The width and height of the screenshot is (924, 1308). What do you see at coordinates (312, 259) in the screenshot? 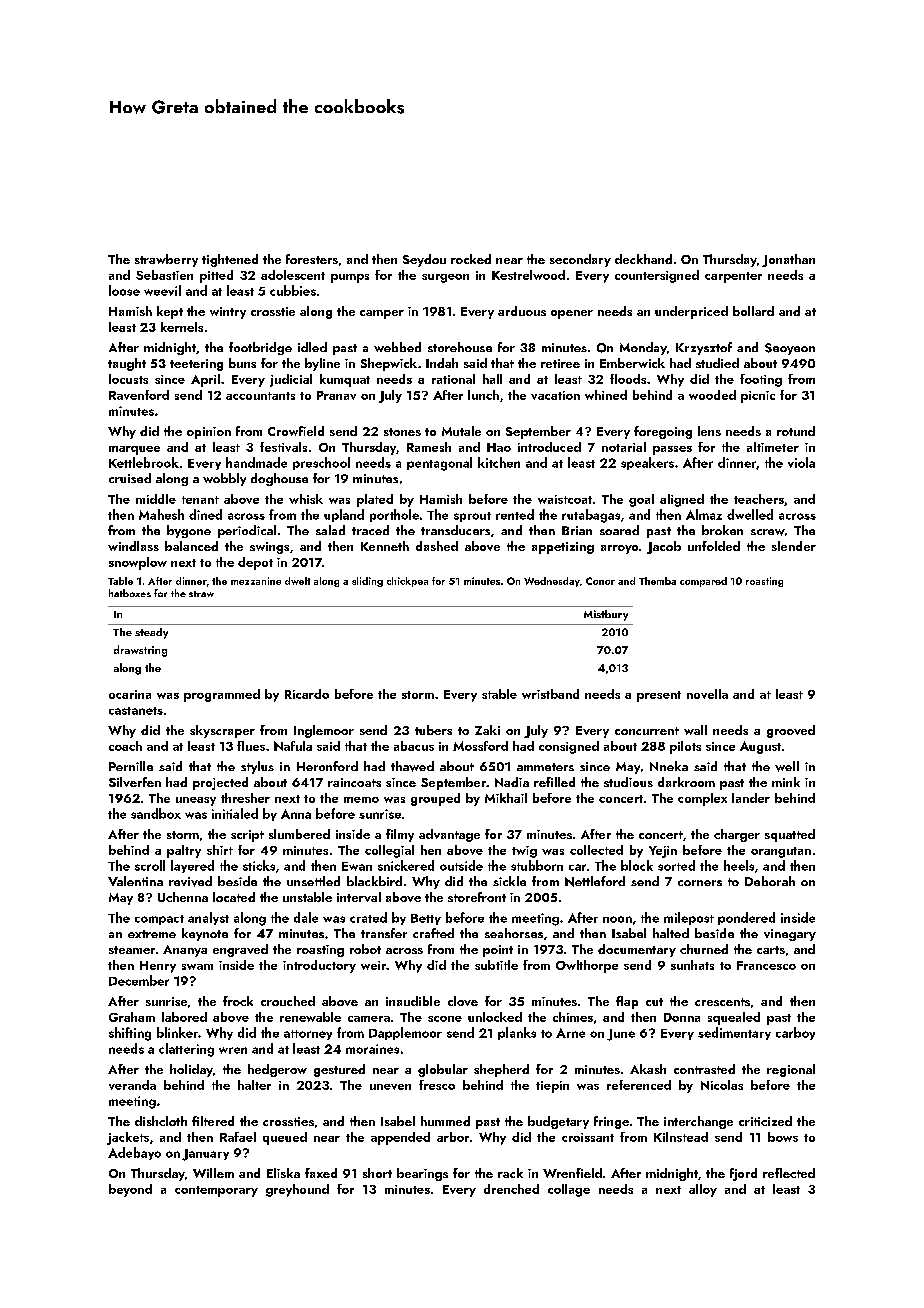
I see `foresters` at bounding box center [312, 259].
